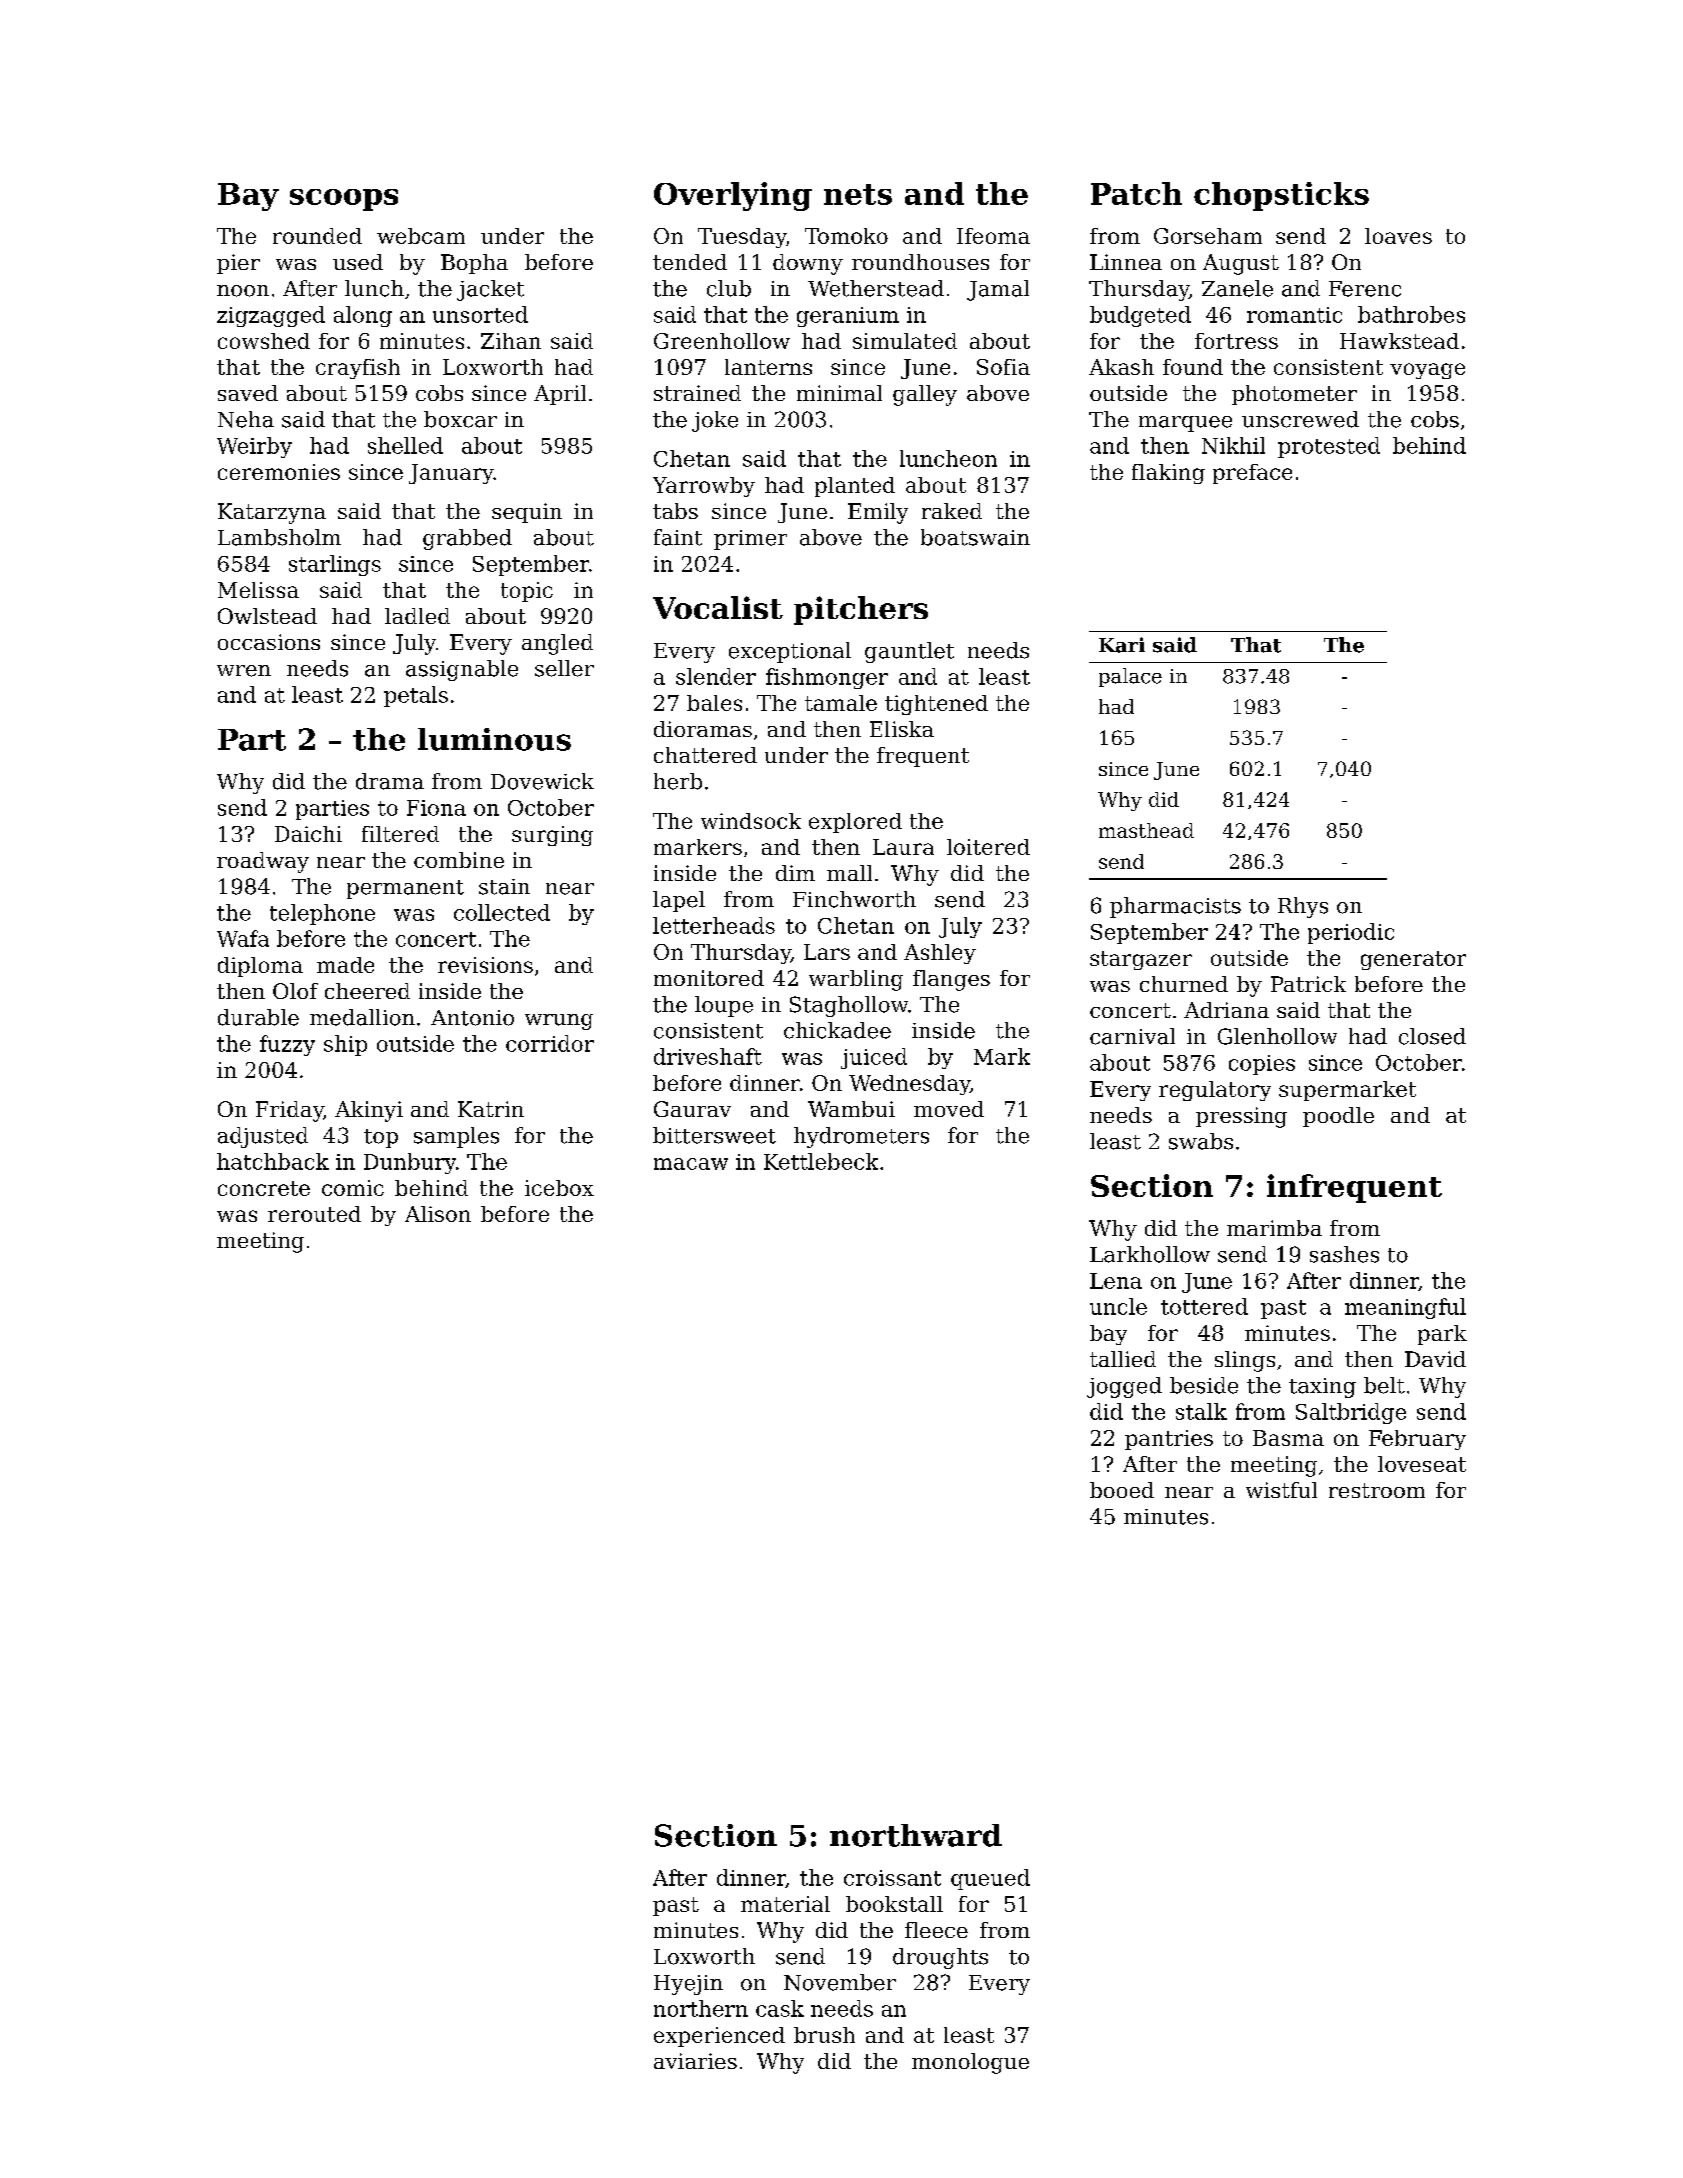 This image has width=1683, height=2178. Describe the element at coordinates (1329, 447) in the image. I see `protested` at that location.
